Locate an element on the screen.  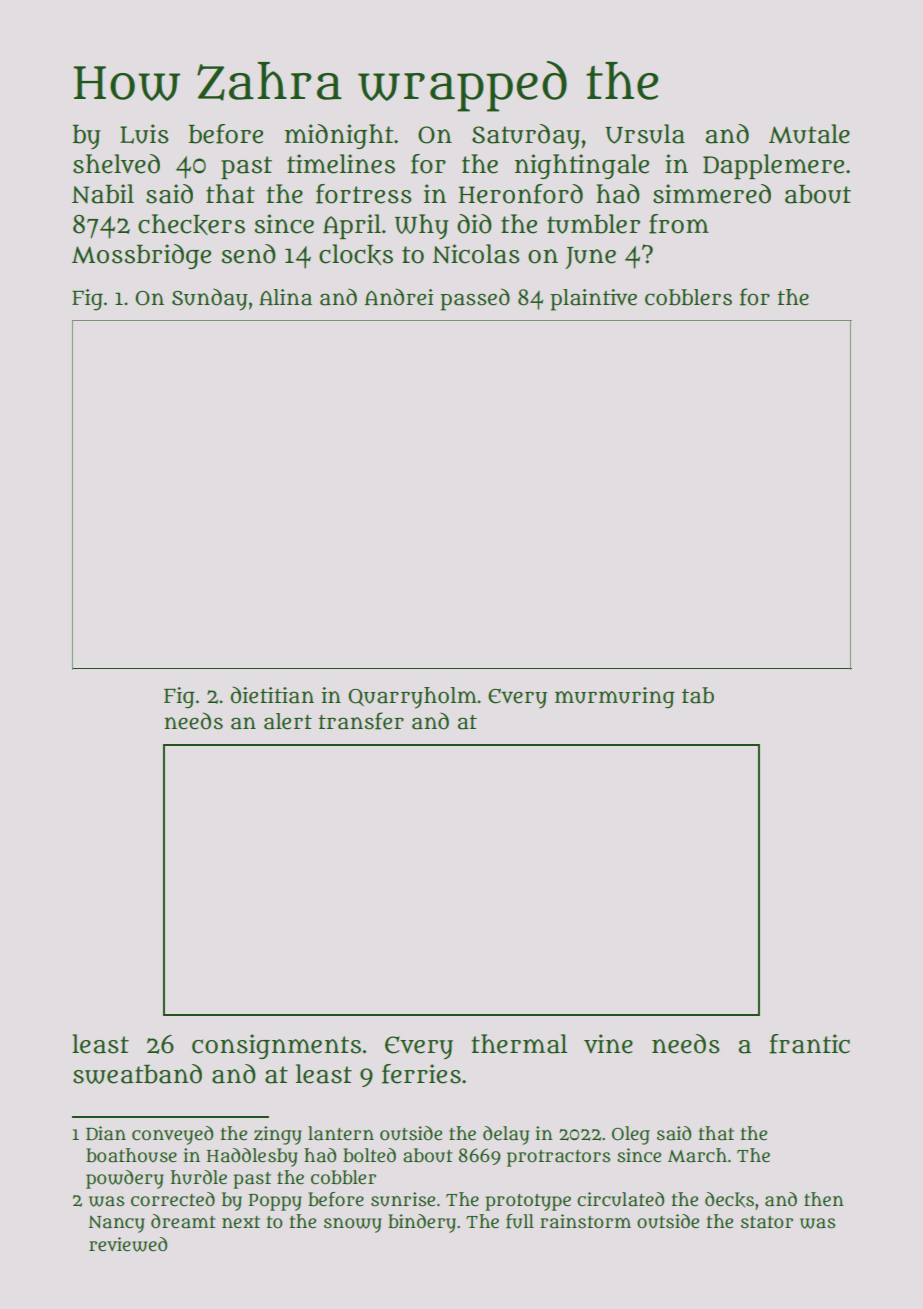
alert is located at coordinates (288, 721).
